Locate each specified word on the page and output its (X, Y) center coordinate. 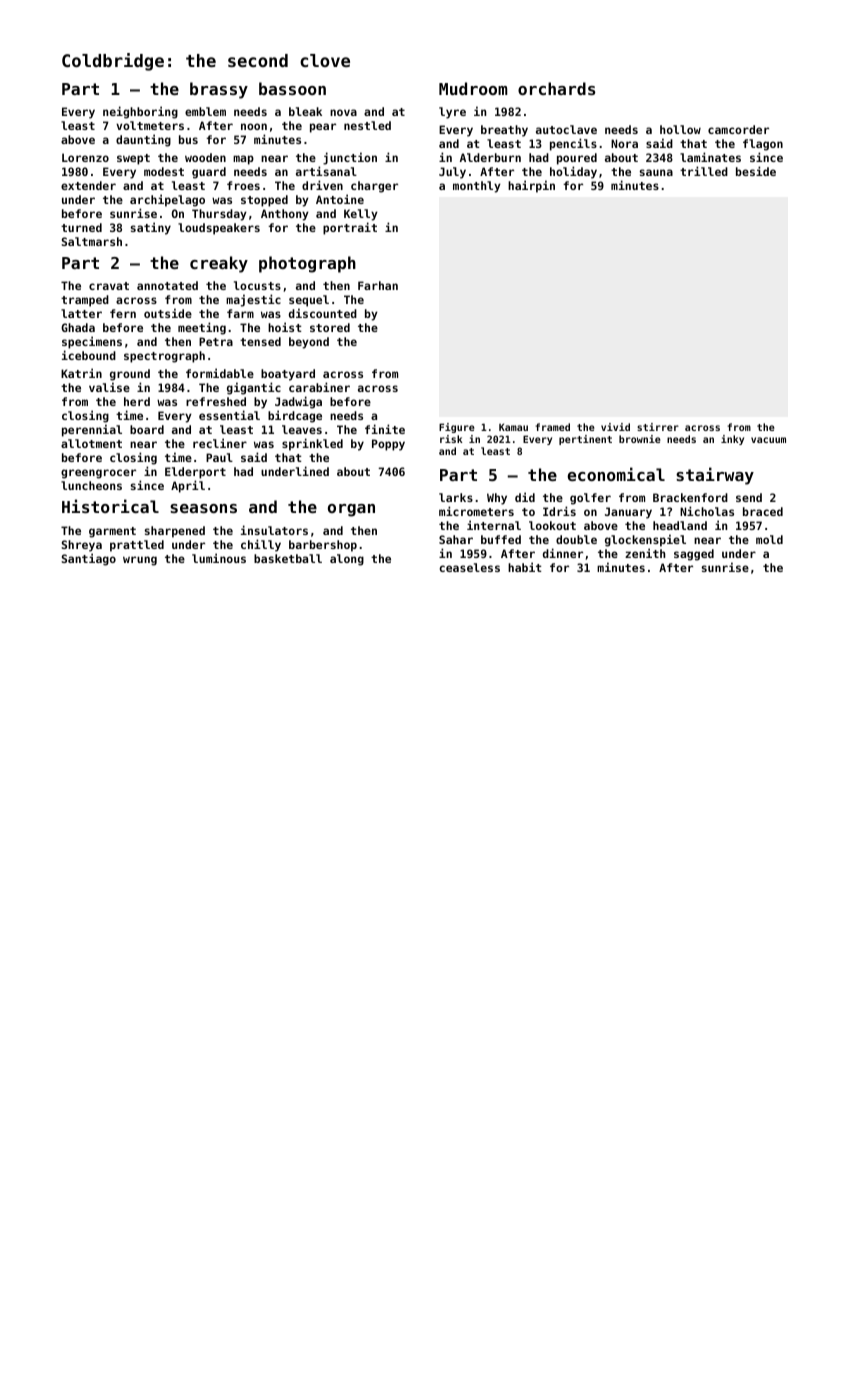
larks (456, 497)
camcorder (738, 129)
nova (343, 112)
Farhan (378, 285)
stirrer (658, 427)
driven (322, 185)
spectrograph (164, 357)
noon (254, 126)
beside (756, 171)
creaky (219, 264)
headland (680, 525)
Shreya (82, 546)
